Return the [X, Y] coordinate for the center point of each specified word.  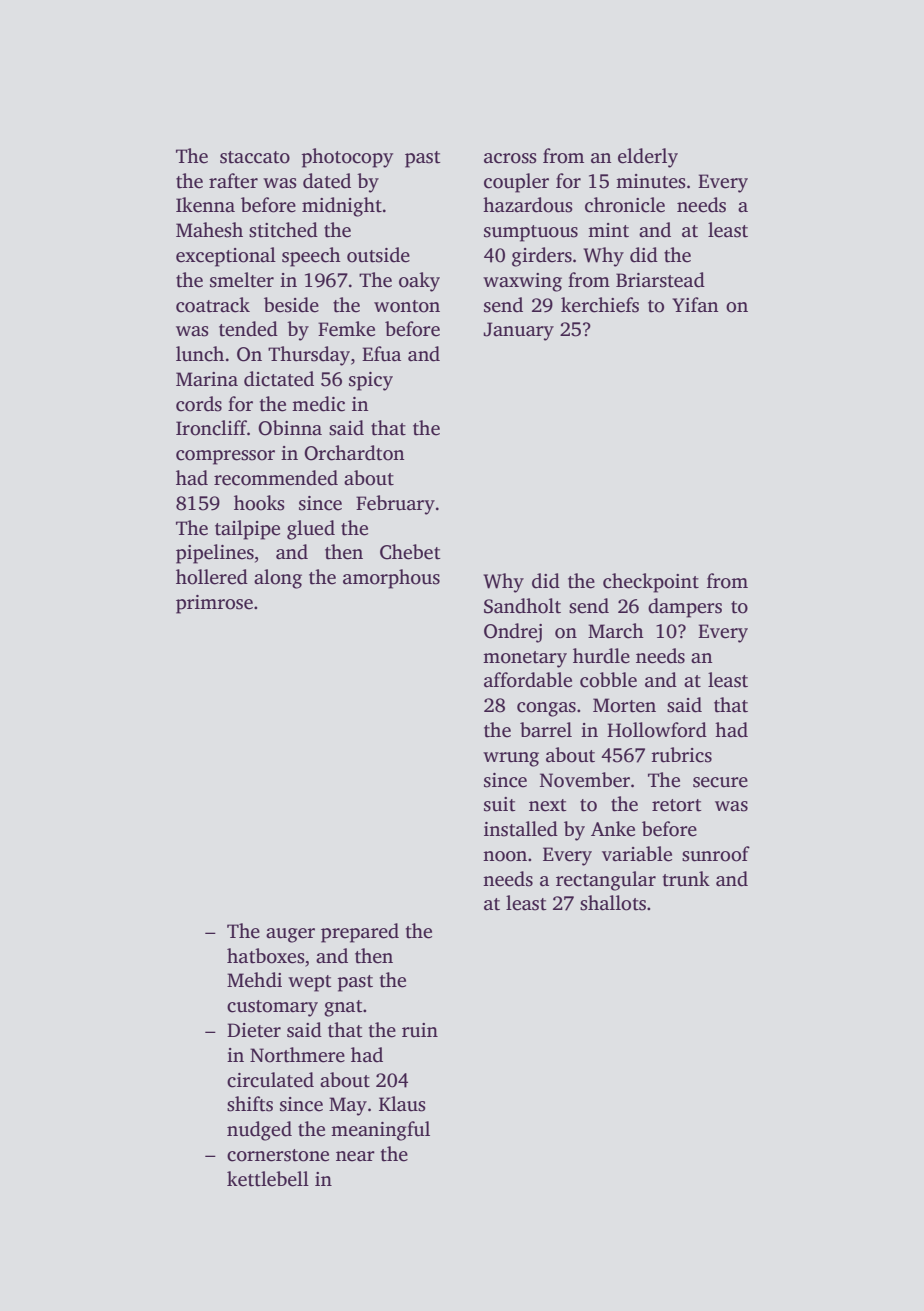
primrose [214, 604]
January [518, 331]
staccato [255, 157]
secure [720, 782]
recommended [276, 478]
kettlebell [268, 1179]
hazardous [528, 205]
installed [521, 829]
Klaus [402, 1104]
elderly [648, 158]
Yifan [695, 305]
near [355, 1156]
